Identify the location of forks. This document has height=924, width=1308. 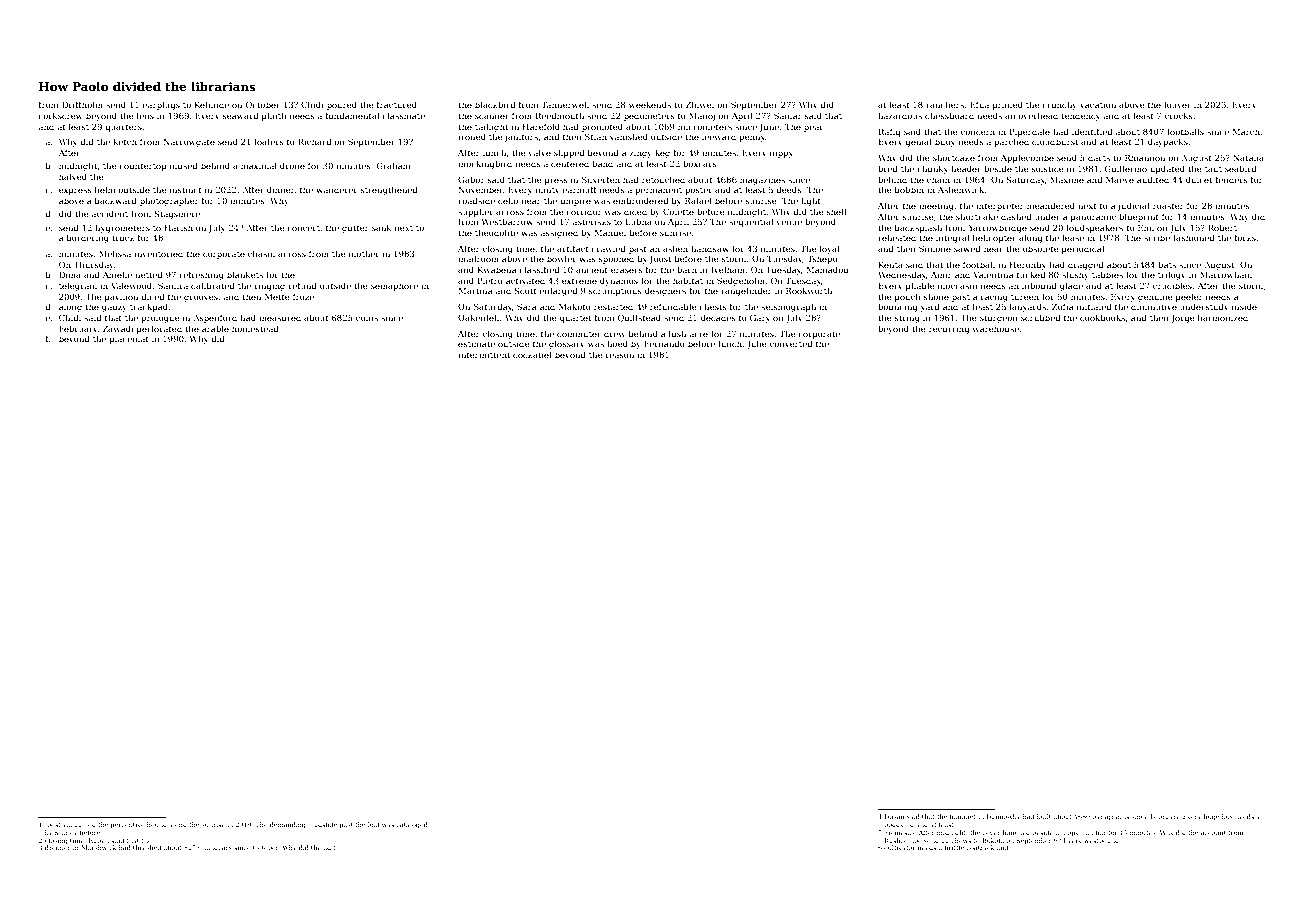
(1245, 237).
